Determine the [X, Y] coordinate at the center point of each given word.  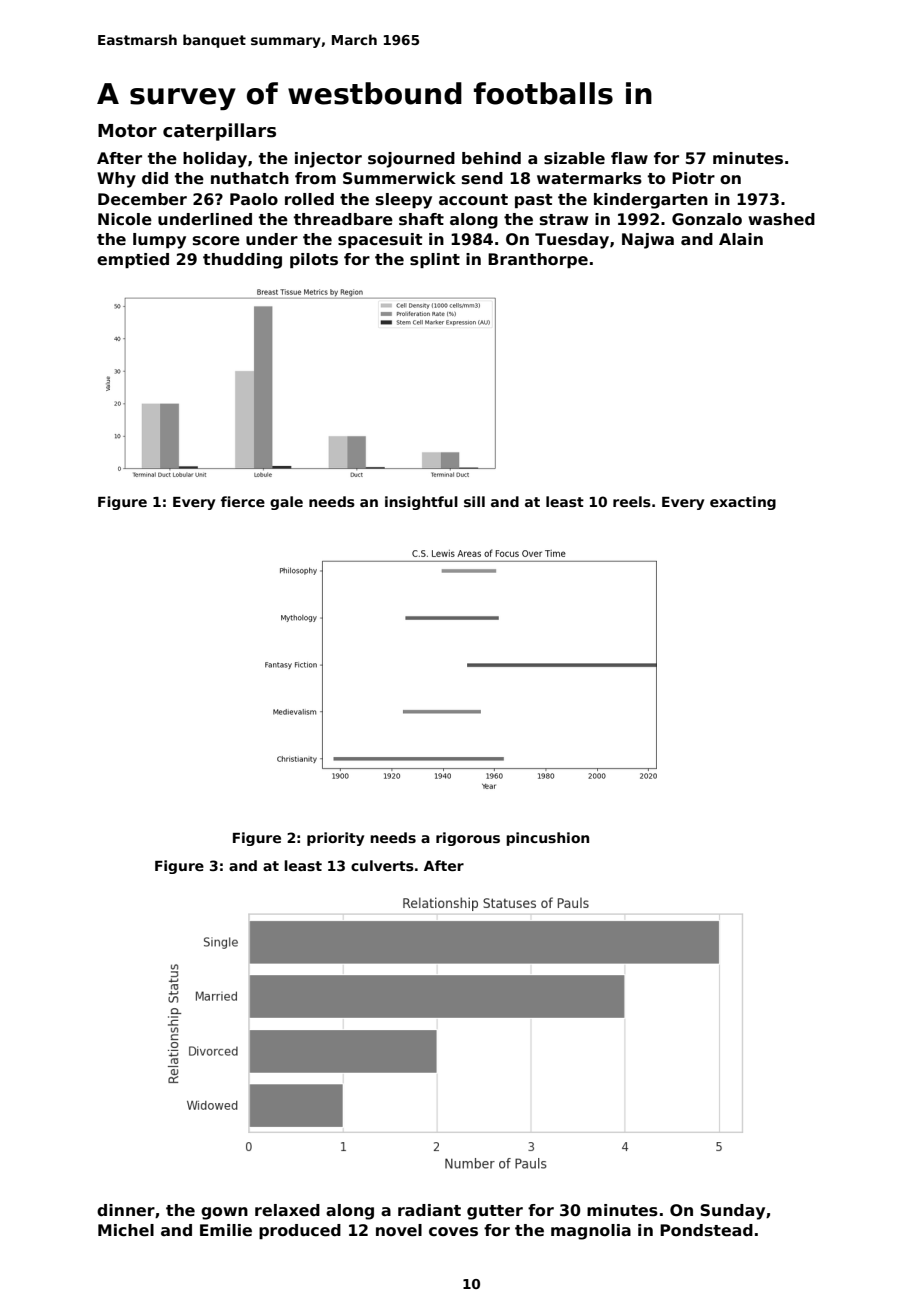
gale [286, 503]
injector [328, 160]
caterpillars [219, 132]
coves [453, 1232]
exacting [743, 503]
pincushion [547, 839]
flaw [629, 158]
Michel [126, 1230]
